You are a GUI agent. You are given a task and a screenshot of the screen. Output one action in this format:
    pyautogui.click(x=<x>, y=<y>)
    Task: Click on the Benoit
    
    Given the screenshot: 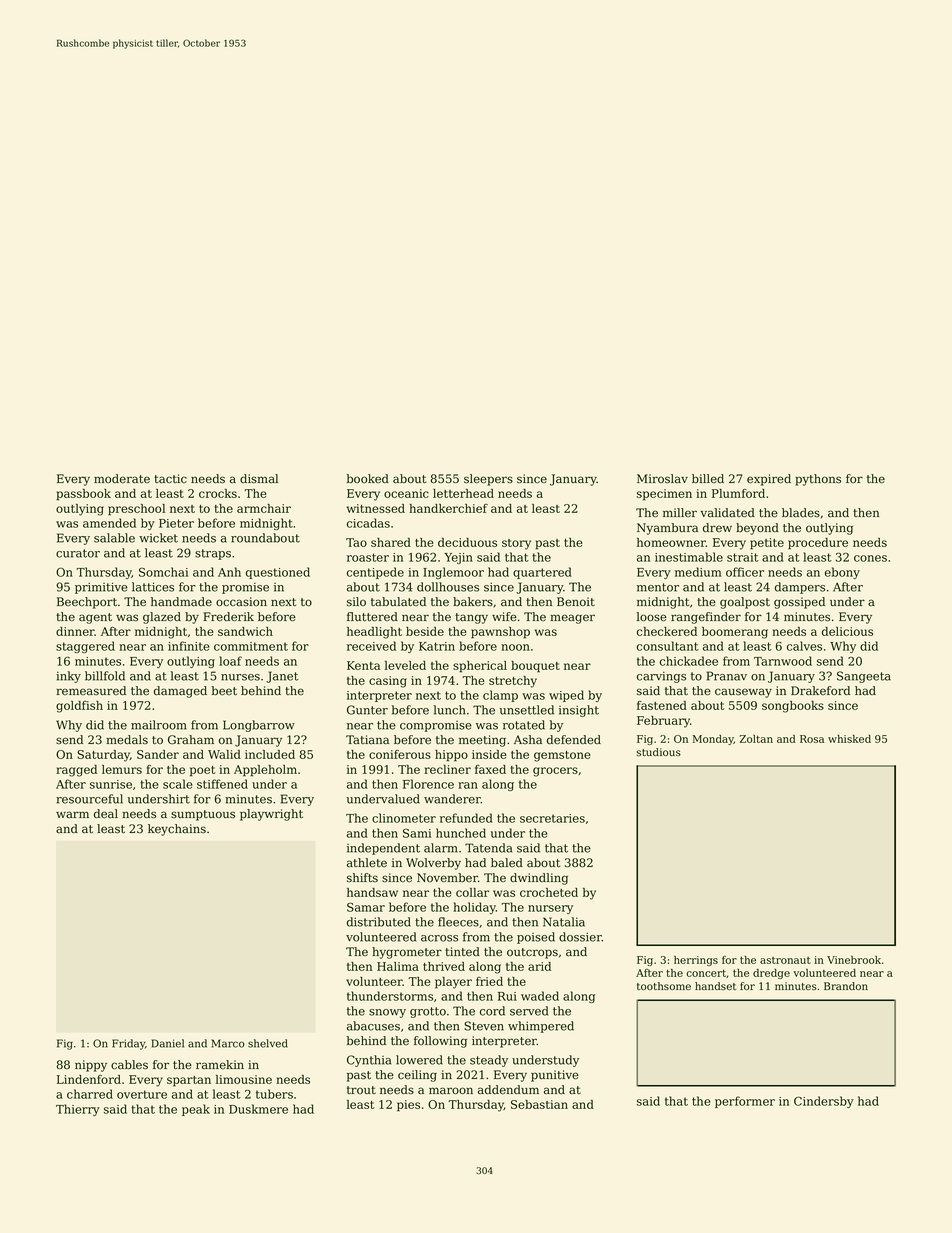 What is the action you would take?
    pyautogui.click(x=576, y=602)
